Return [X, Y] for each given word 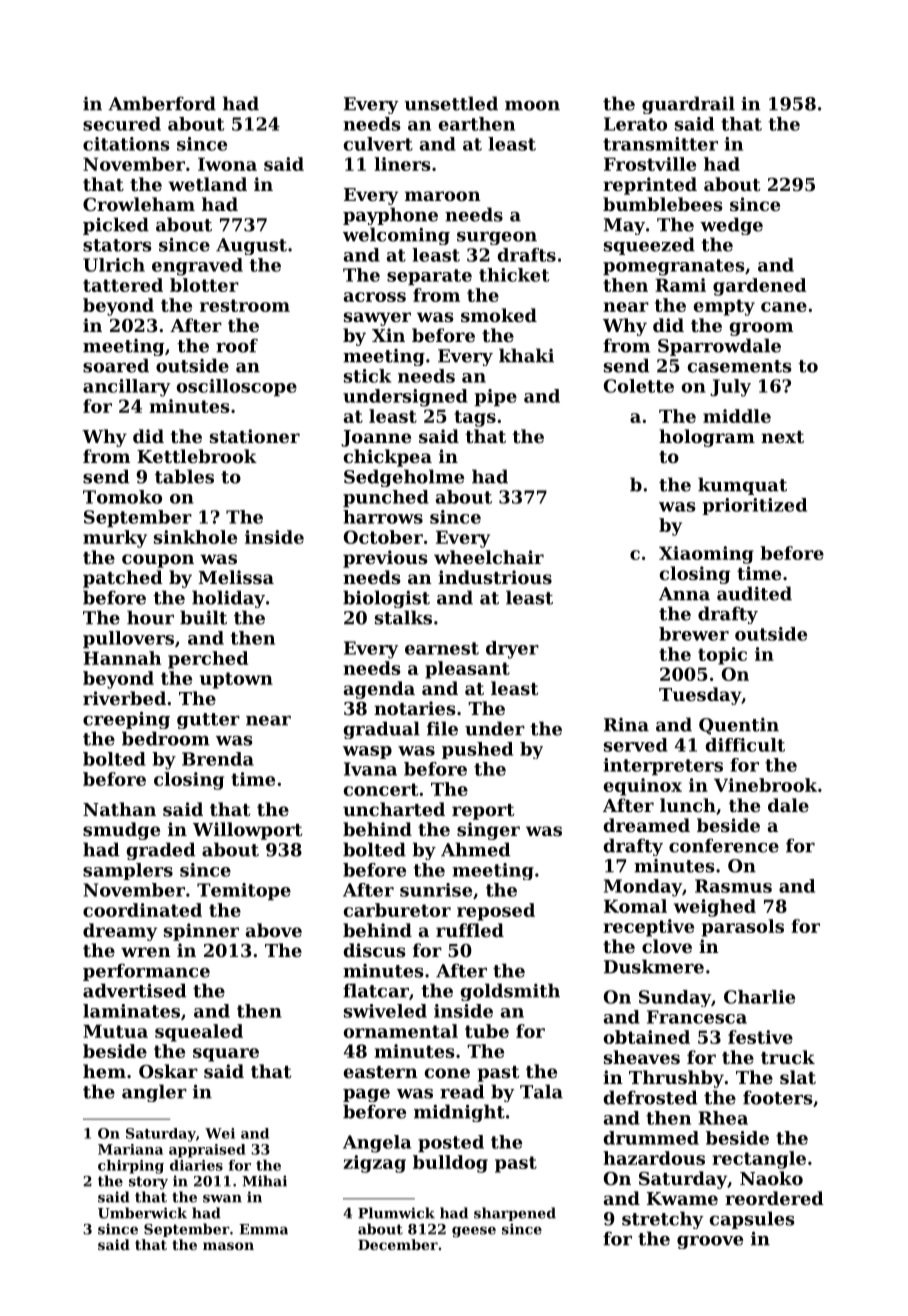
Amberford [162, 103]
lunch [688, 805]
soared [116, 365]
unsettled [451, 103]
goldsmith [510, 992]
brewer [694, 634]
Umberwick [142, 1213]
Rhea [723, 1118]
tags [475, 418]
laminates [131, 1011]
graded [161, 851]
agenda [379, 690]
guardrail [688, 105]
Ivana [370, 769]
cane [784, 307]
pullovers [128, 639]
